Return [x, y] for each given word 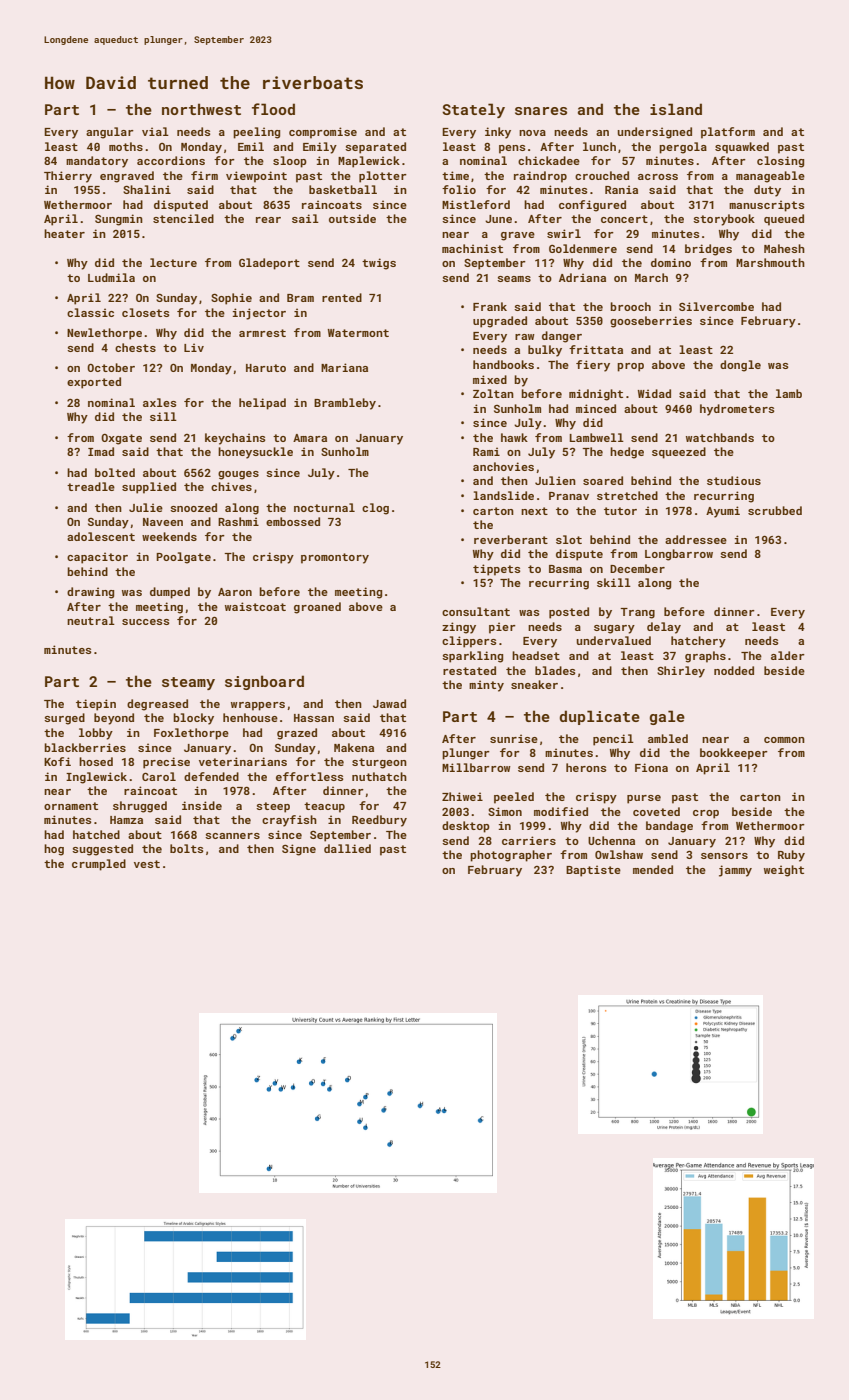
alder [788, 655]
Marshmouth [770, 262]
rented [342, 297]
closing [780, 162]
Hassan [314, 718]
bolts [187, 848]
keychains [235, 439]
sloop [290, 162]
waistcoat [255, 606]
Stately [473, 110]
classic [90, 312]
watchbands [720, 437]
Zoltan [493, 393]
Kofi [57, 761]
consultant [476, 611]
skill [614, 582]
